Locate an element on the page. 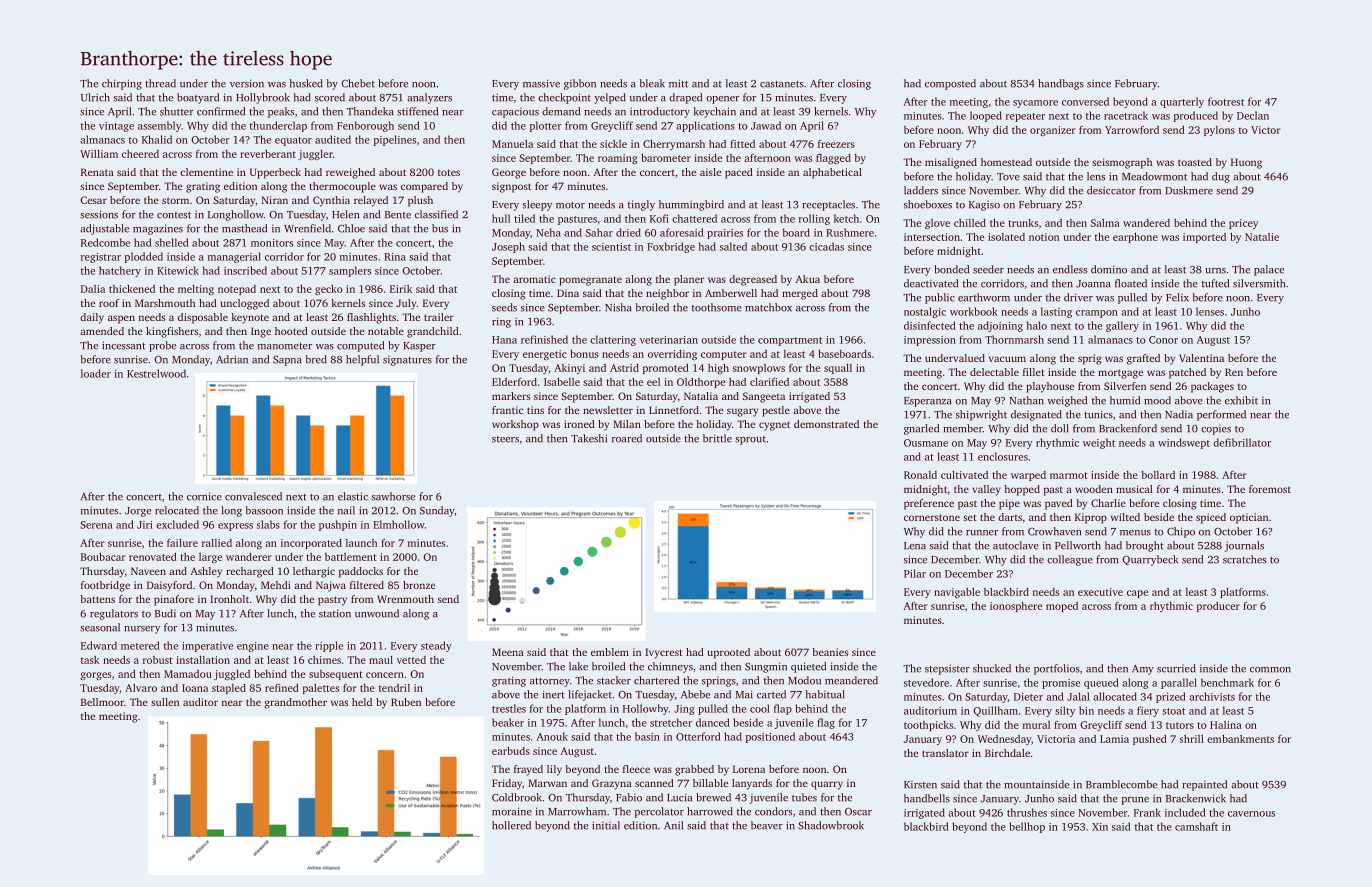 This page has height=887, width=1372. Khalid is located at coordinates (157, 139).
